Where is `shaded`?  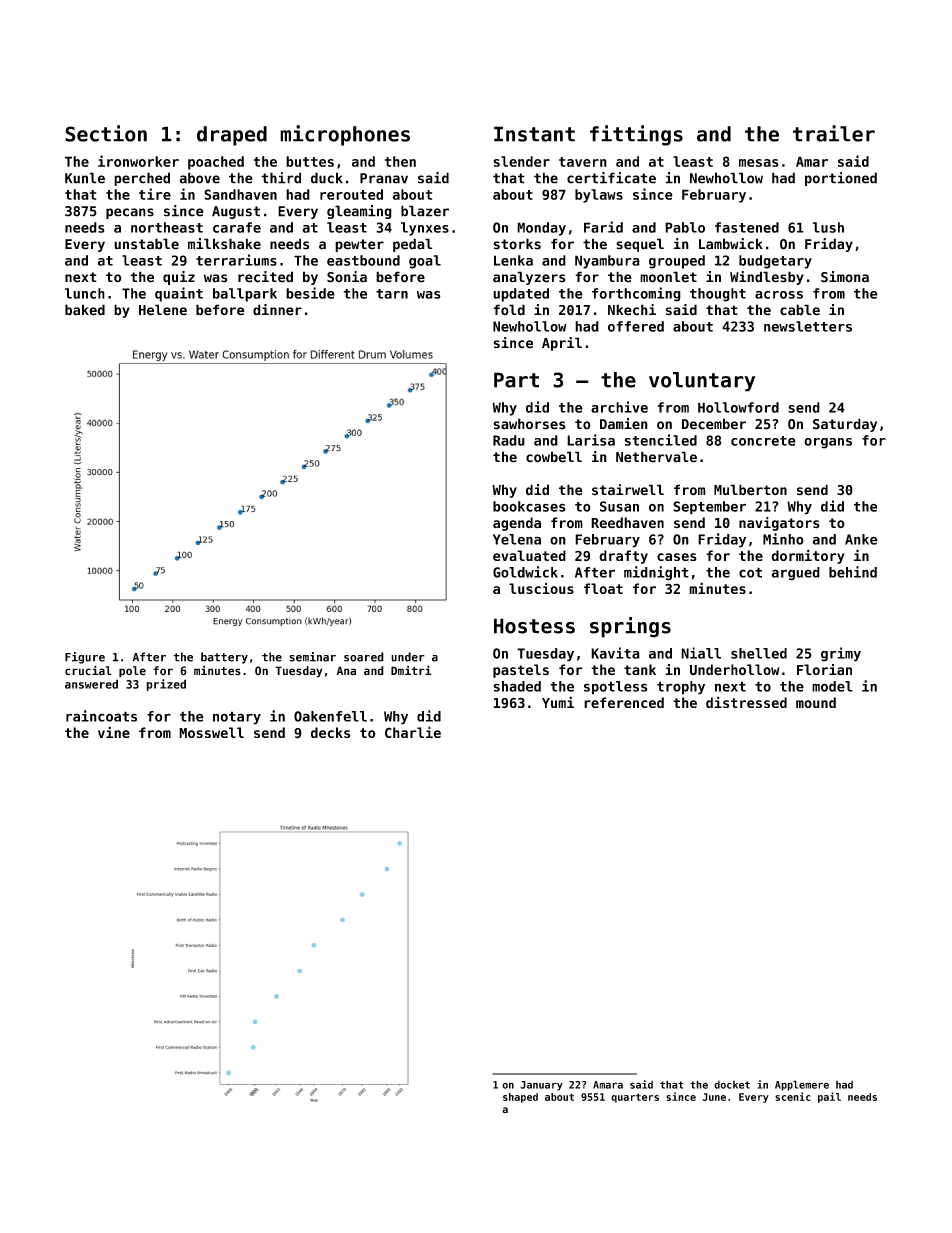 shaded is located at coordinates (517, 686).
